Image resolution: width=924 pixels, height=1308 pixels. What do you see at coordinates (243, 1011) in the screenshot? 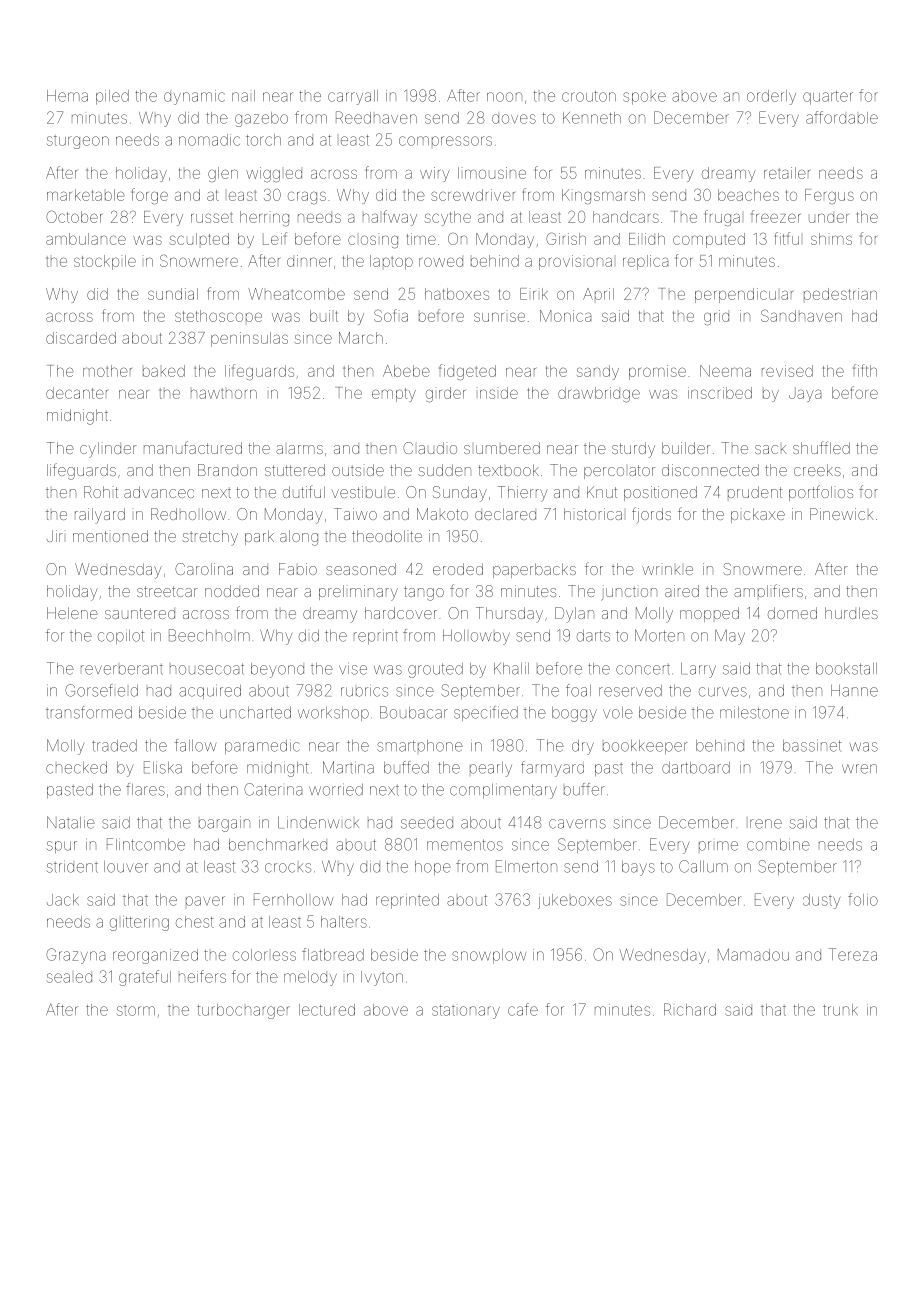
I see `turbocharger` at bounding box center [243, 1011].
